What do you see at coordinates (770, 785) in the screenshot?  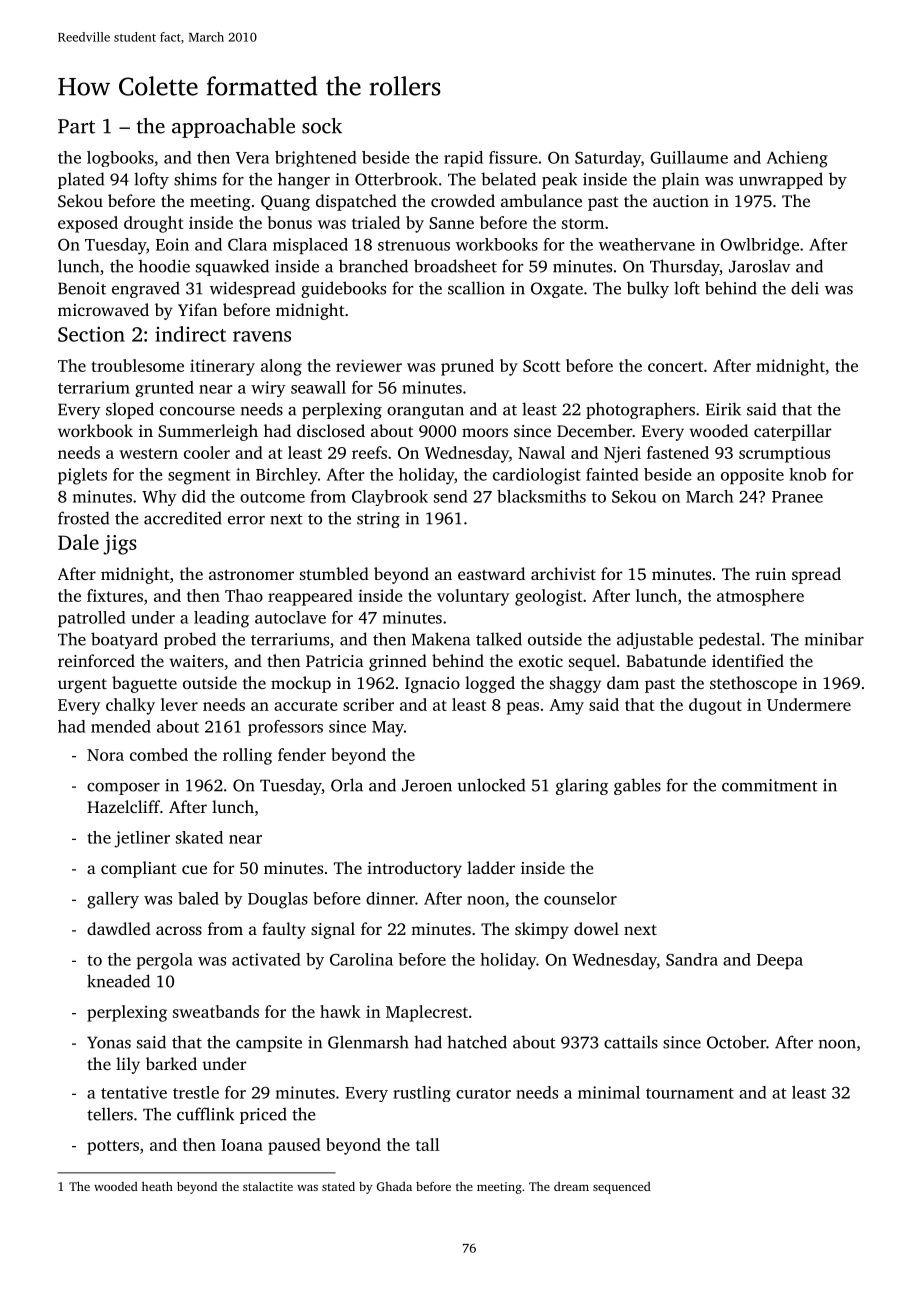 I see `commitment` at bounding box center [770, 785].
